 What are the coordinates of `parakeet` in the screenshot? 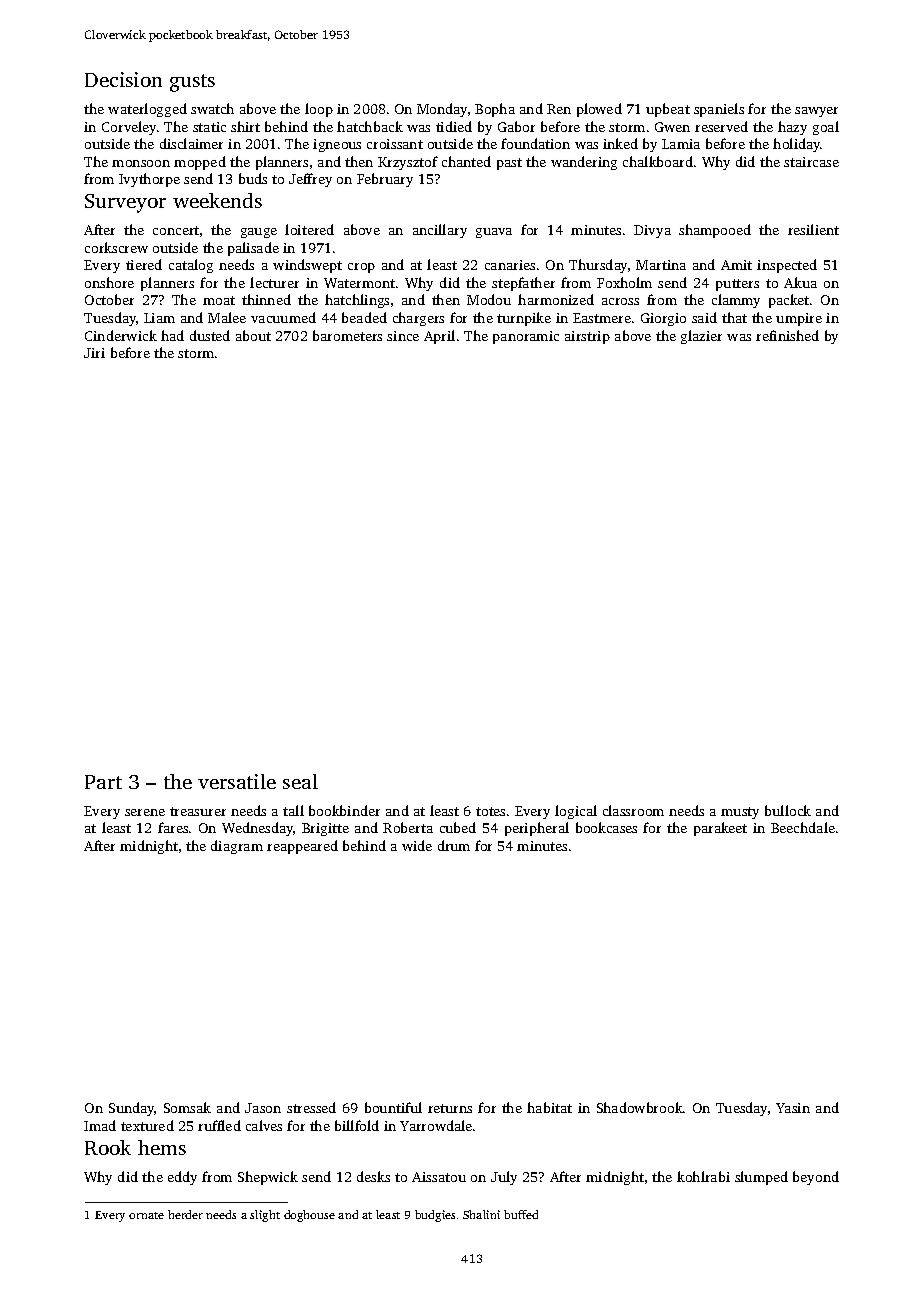 It's located at (720, 829).
